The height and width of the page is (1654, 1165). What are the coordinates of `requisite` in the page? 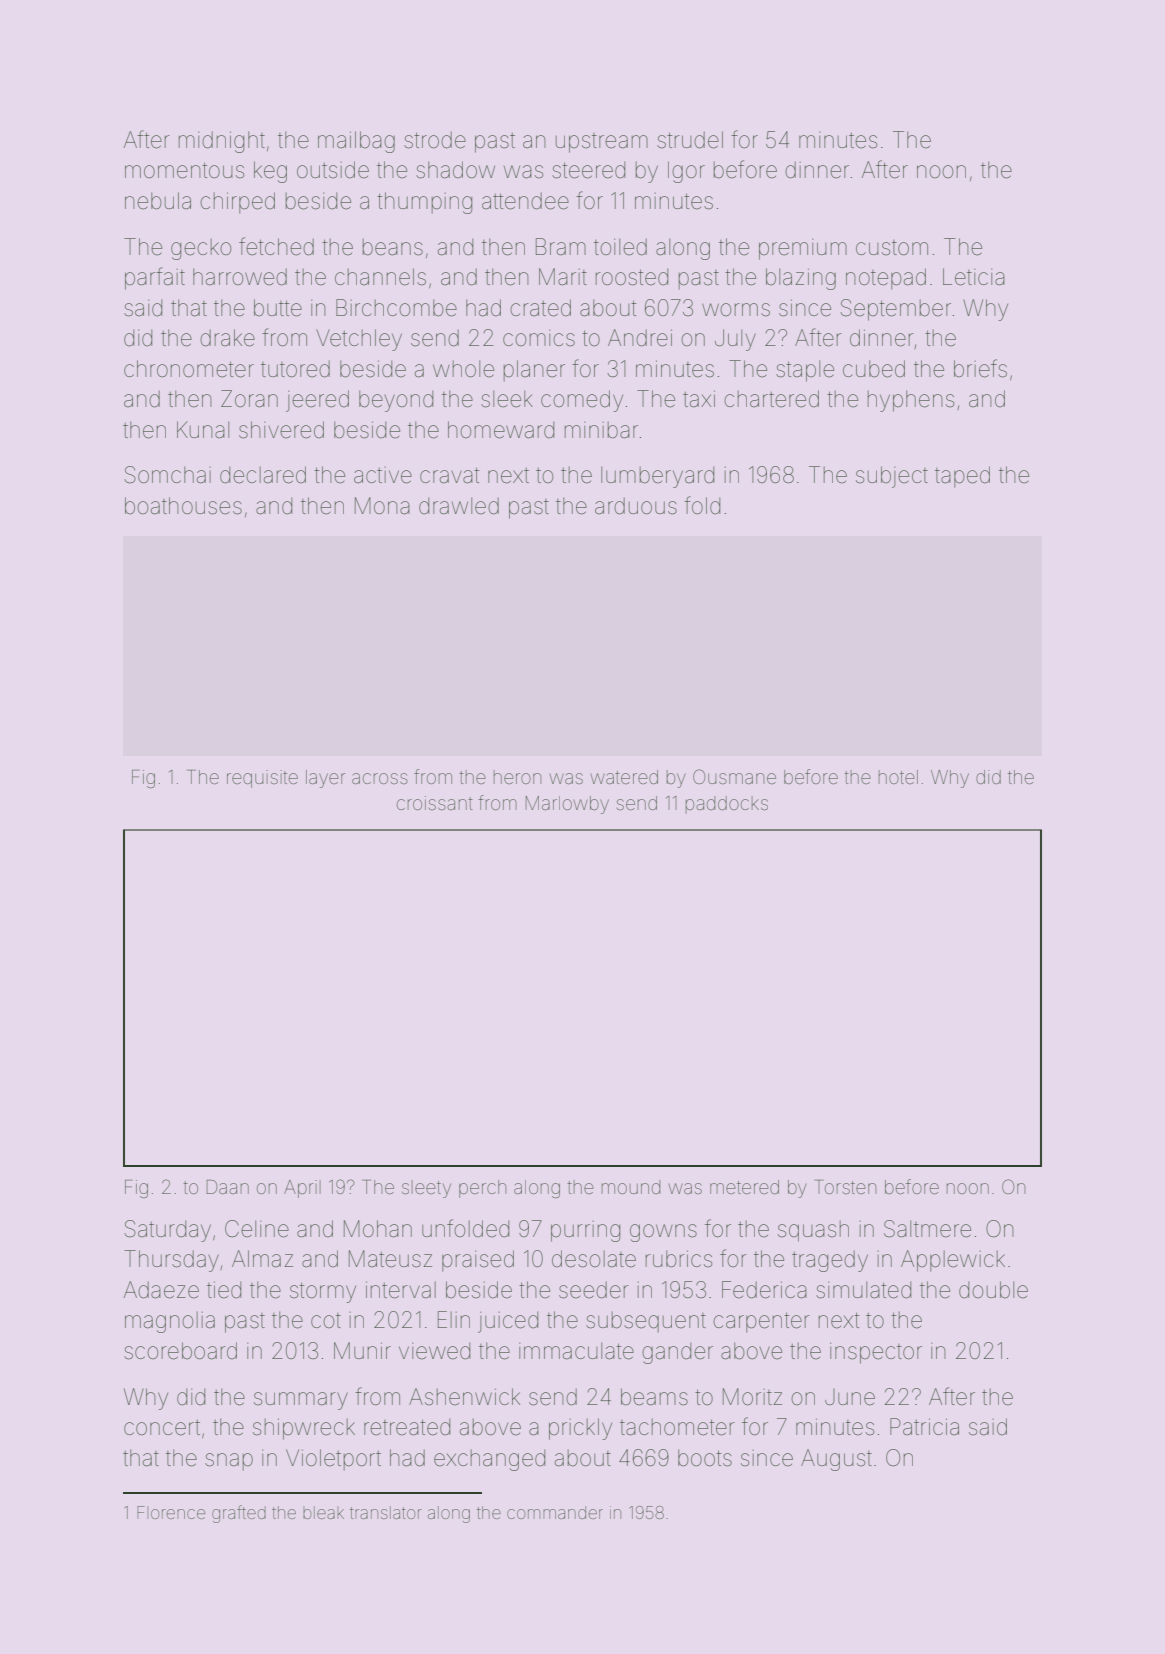 It's located at (262, 779).
